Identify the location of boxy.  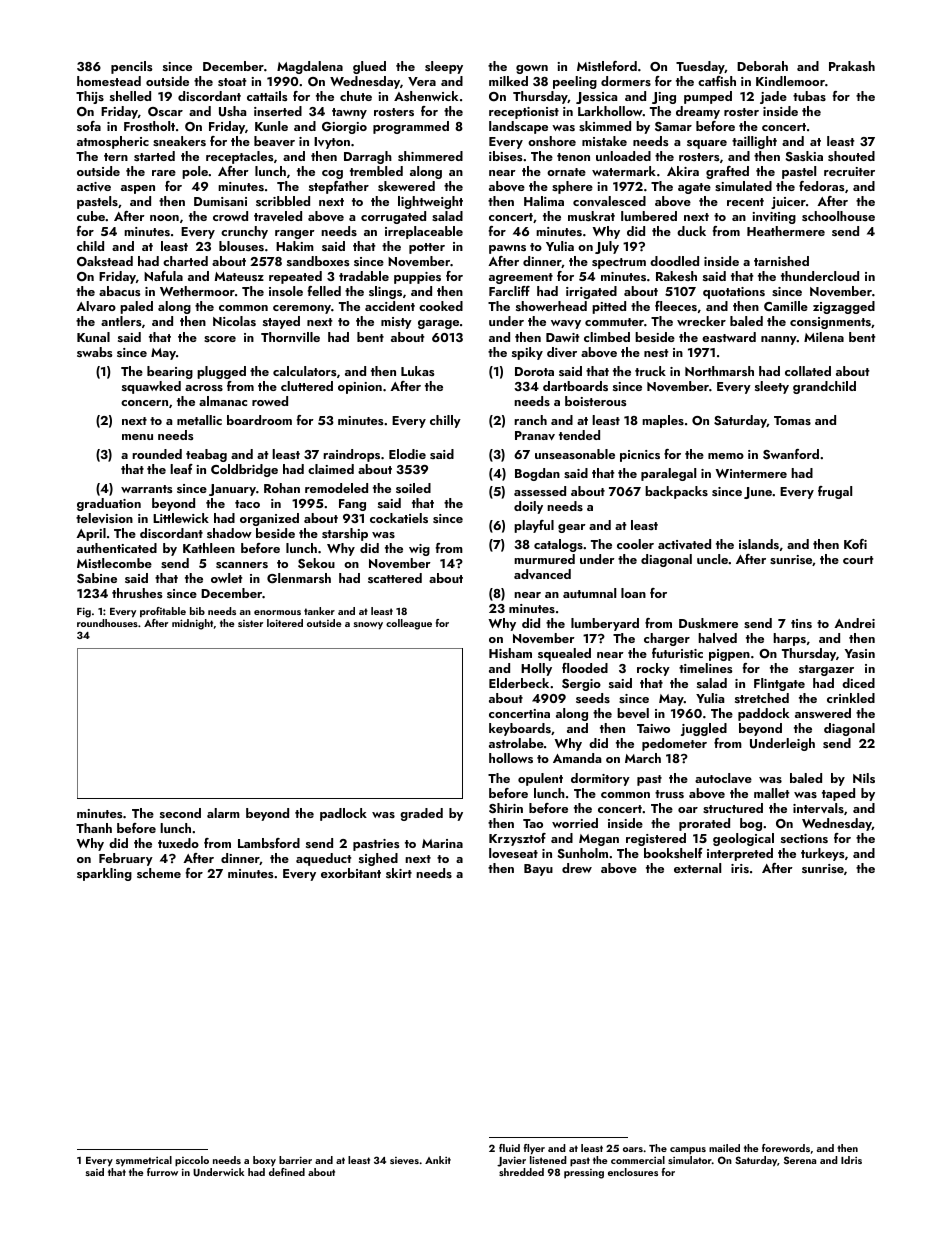
(264, 1161).
